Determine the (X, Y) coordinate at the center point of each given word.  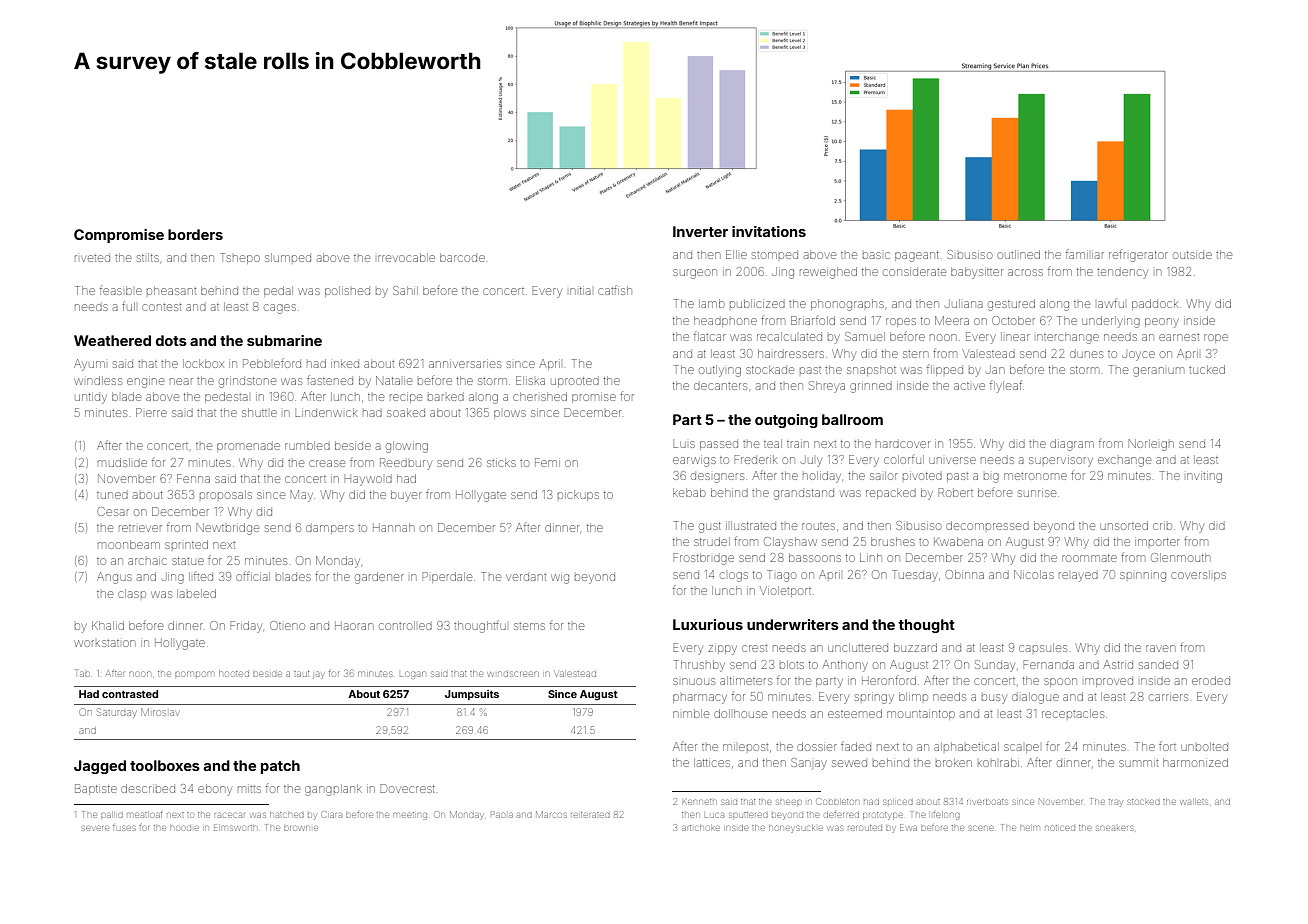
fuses (124, 828)
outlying (720, 371)
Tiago (781, 576)
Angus (114, 578)
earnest (1179, 337)
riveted (92, 258)
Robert (956, 492)
